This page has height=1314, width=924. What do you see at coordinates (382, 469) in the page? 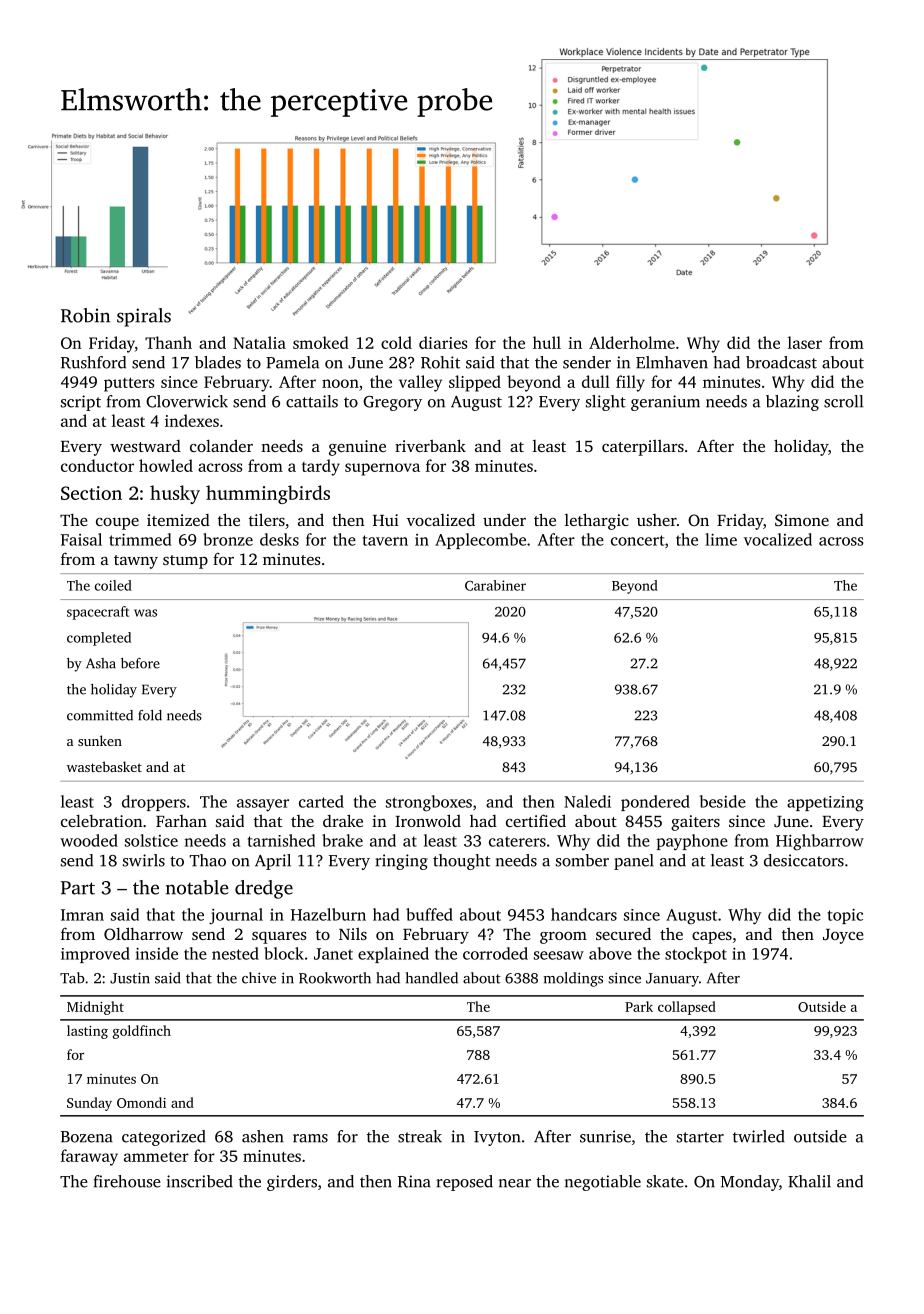
I see `supernova` at bounding box center [382, 469].
